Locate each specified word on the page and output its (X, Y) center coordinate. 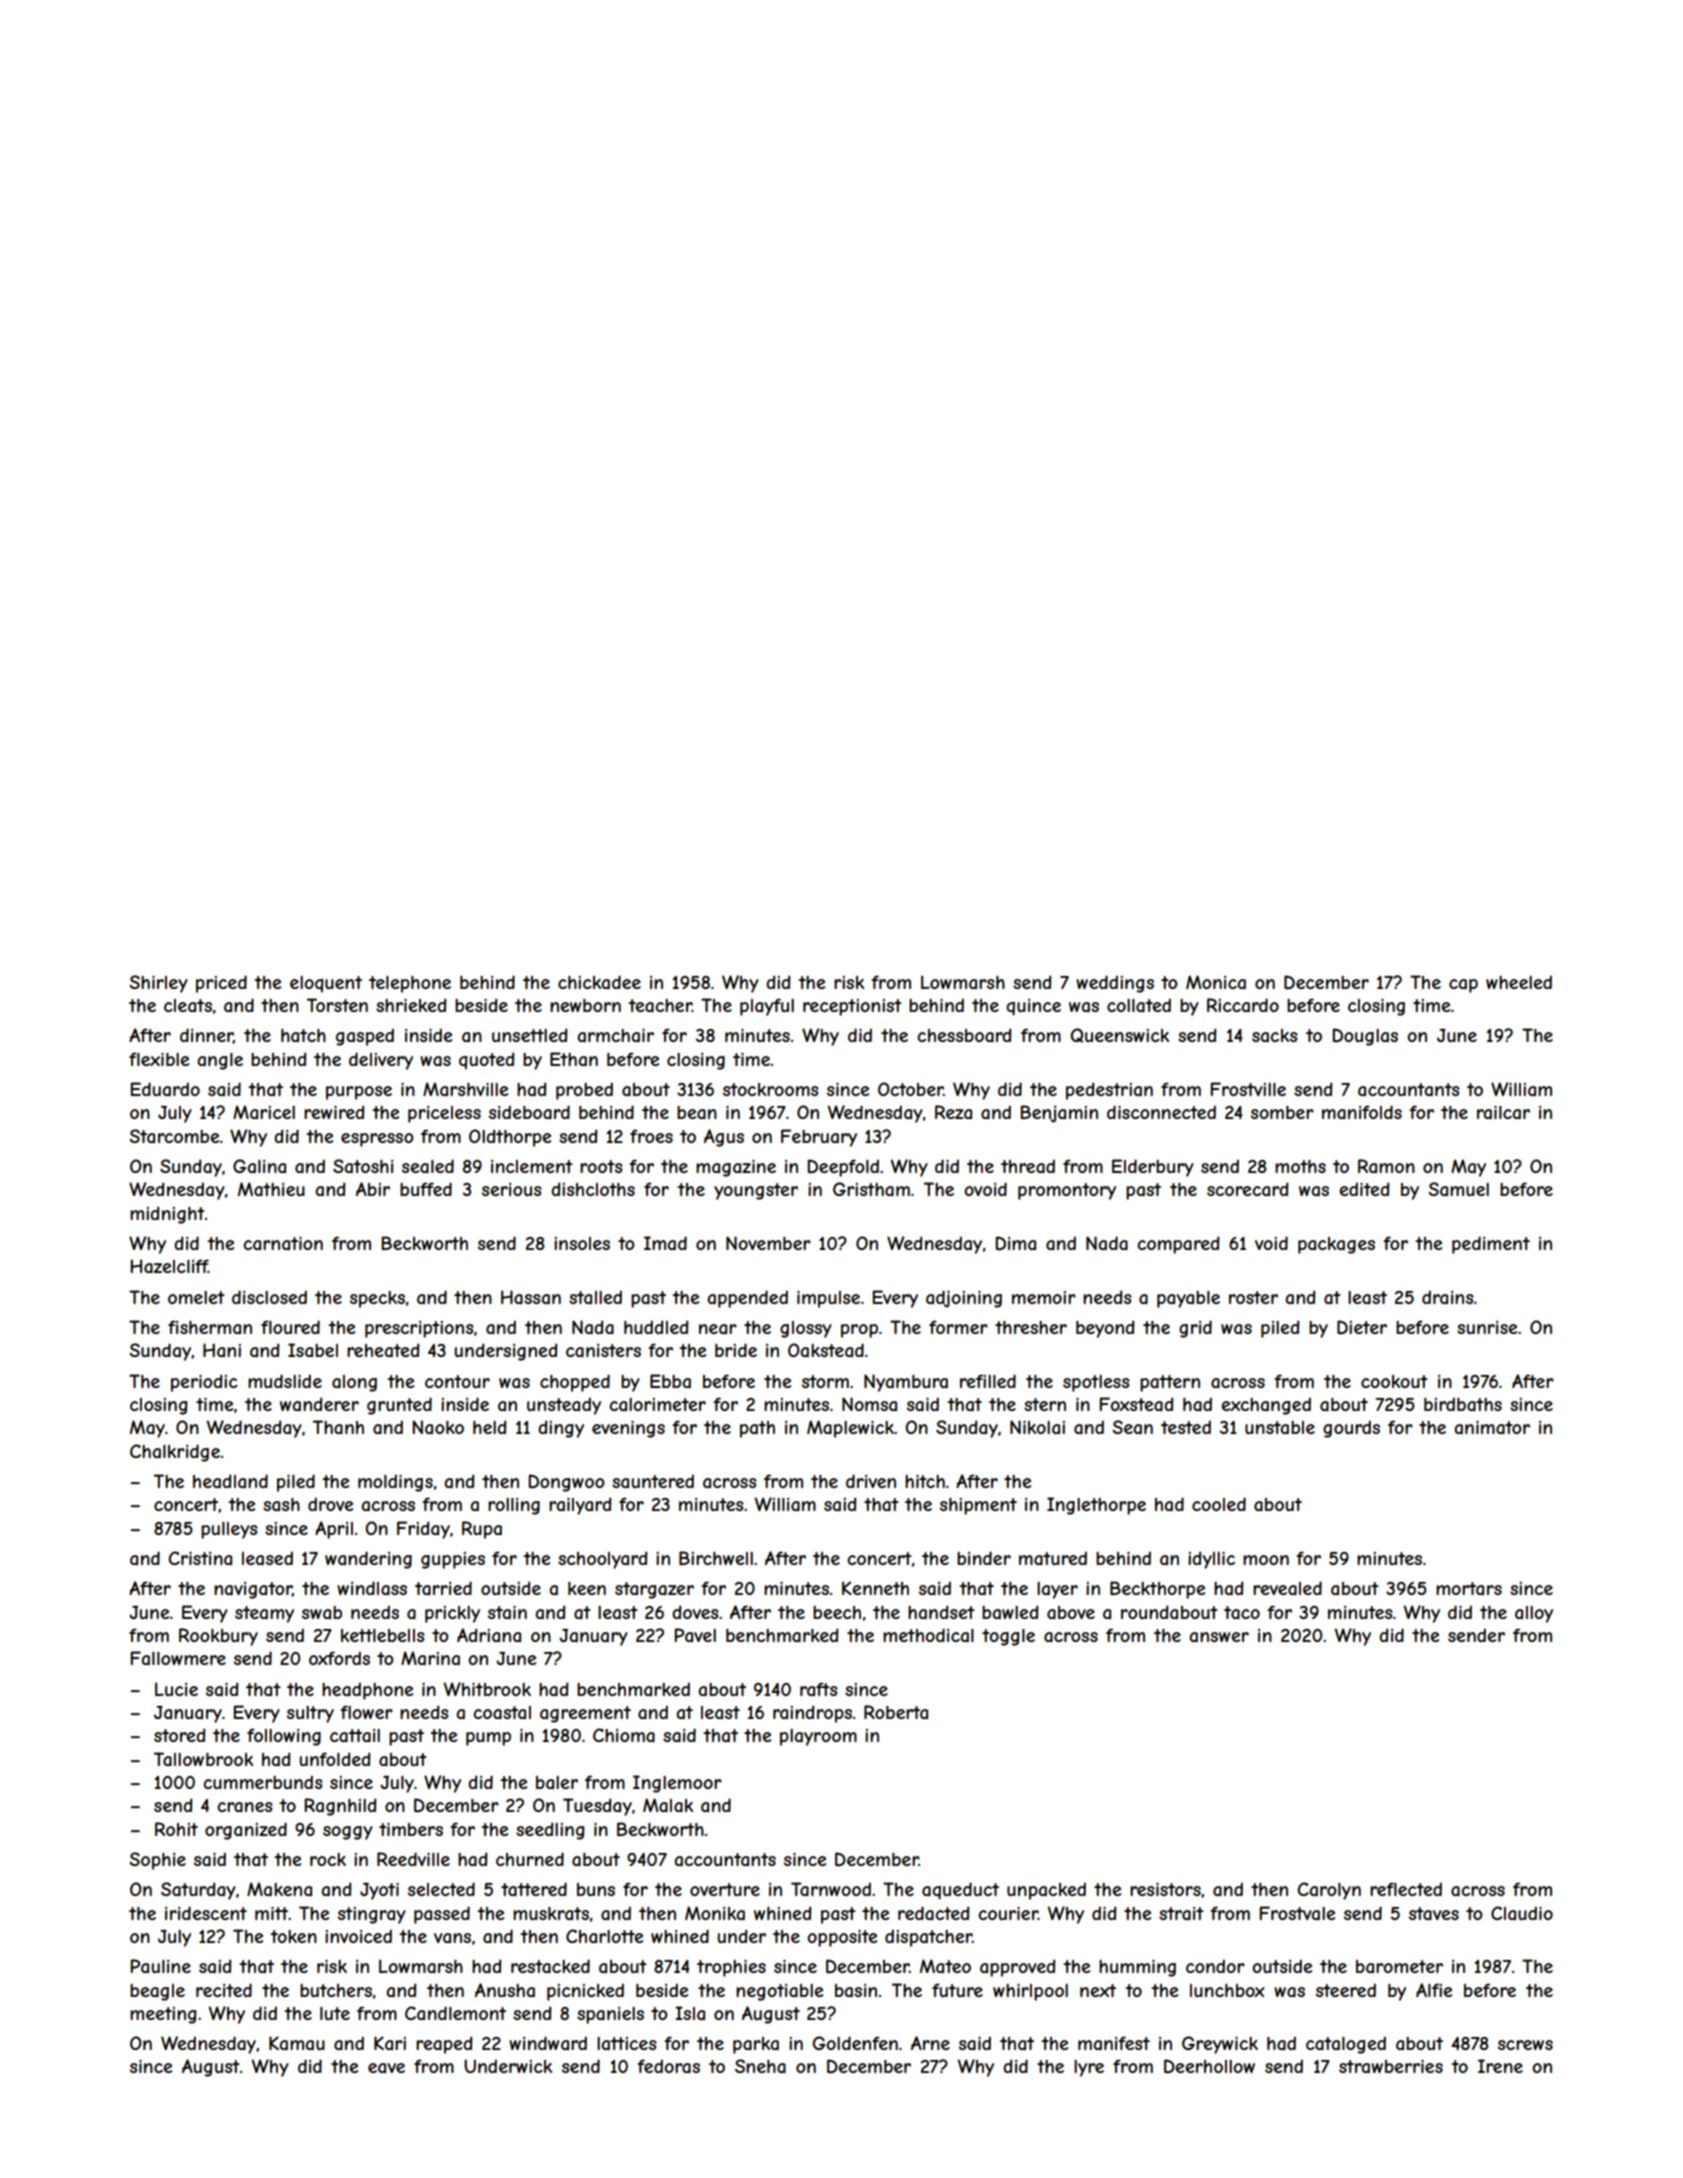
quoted (486, 1061)
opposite (842, 1938)
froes (651, 1136)
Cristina (200, 1558)
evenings (628, 1429)
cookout (1394, 1381)
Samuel (1458, 1189)
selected (441, 1889)
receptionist (852, 1007)
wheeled (1519, 982)
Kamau (297, 2043)
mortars (1469, 1588)
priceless (444, 1114)
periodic (204, 1383)
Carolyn (1329, 1891)
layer (1057, 1590)
